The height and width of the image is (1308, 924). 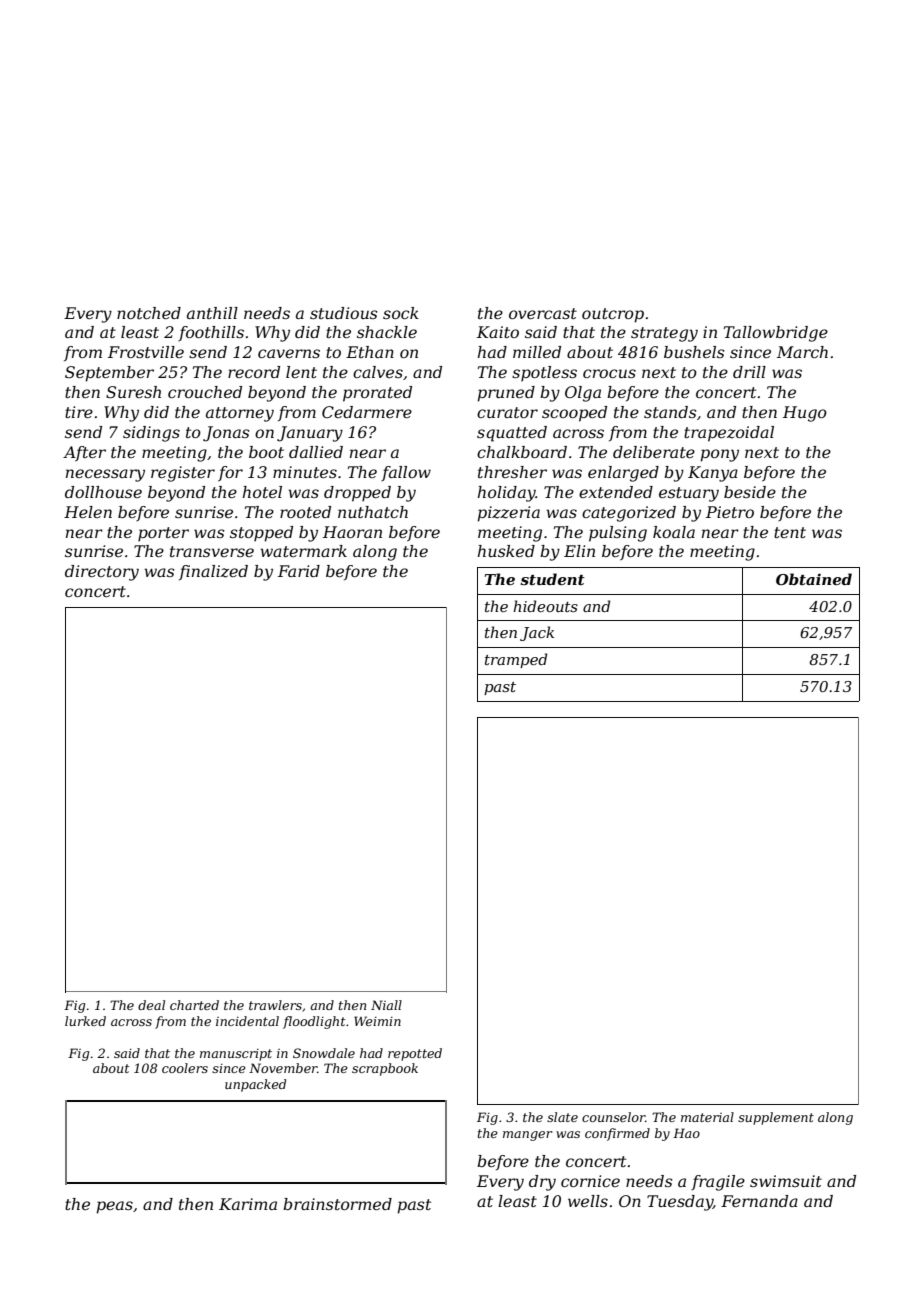 What do you see at coordinates (344, 313) in the image?
I see `studious` at bounding box center [344, 313].
